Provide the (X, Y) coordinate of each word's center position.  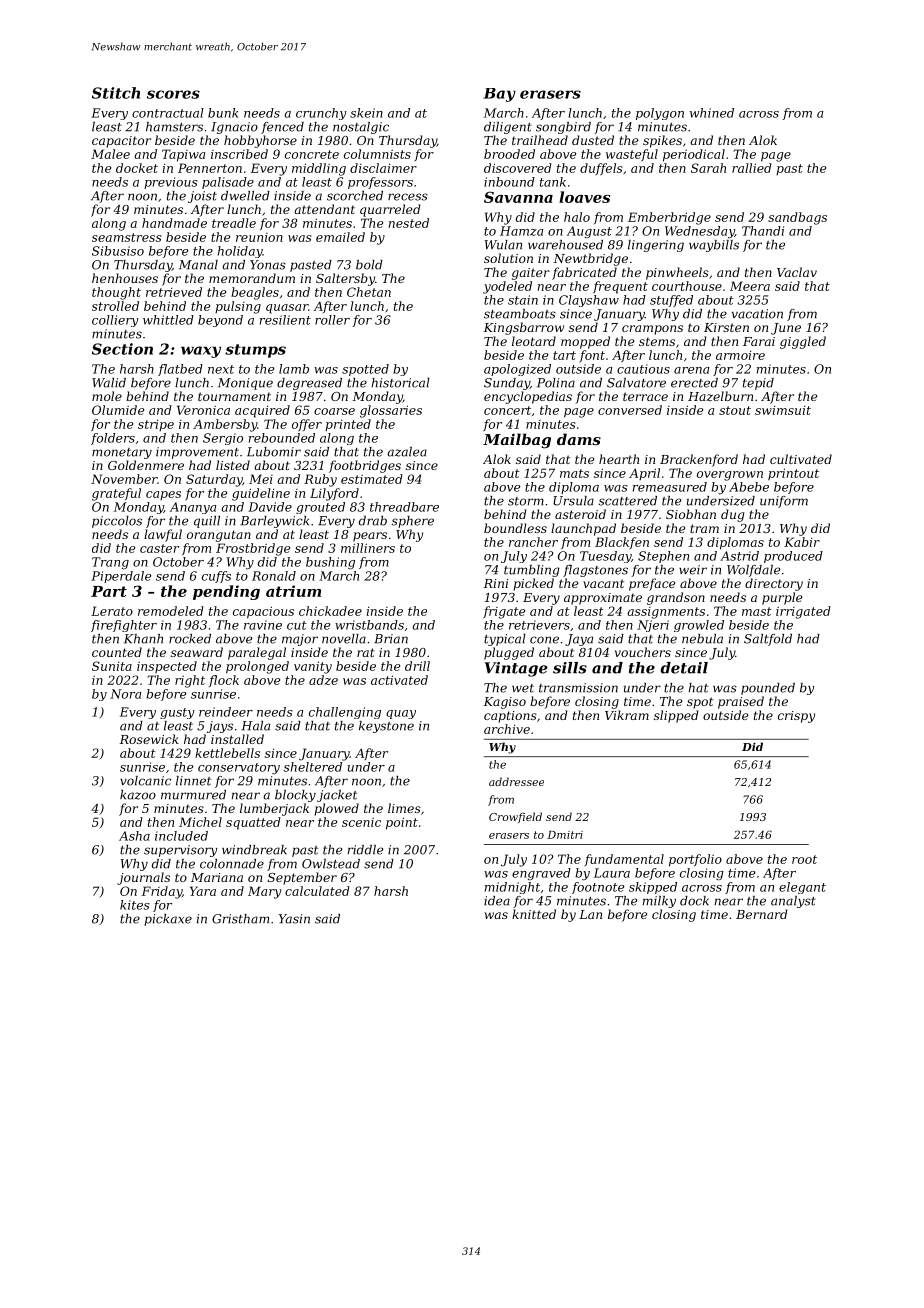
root (804, 859)
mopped (585, 342)
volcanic (145, 781)
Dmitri (565, 835)
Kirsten (726, 327)
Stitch (116, 93)
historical (400, 383)
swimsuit (783, 410)
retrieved (174, 292)
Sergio (223, 439)
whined (712, 113)
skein (366, 113)
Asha (134, 836)
